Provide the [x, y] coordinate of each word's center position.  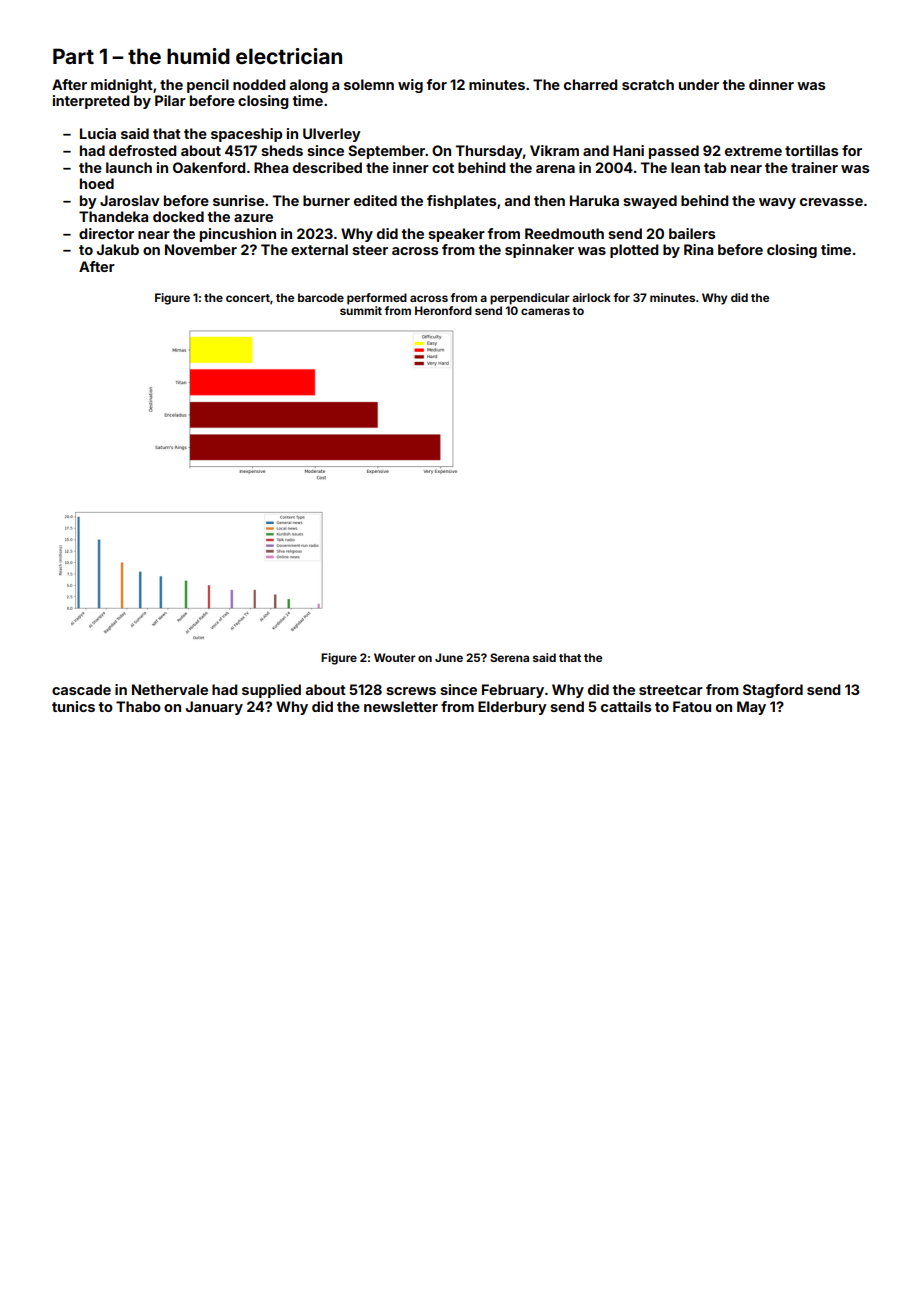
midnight [122, 86]
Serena [509, 657]
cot [443, 168]
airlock [591, 297]
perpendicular [530, 299]
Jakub [118, 249]
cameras [545, 311]
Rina [698, 249]
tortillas [811, 150]
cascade [81, 689]
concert [248, 298]
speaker [456, 235]
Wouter [395, 657]
